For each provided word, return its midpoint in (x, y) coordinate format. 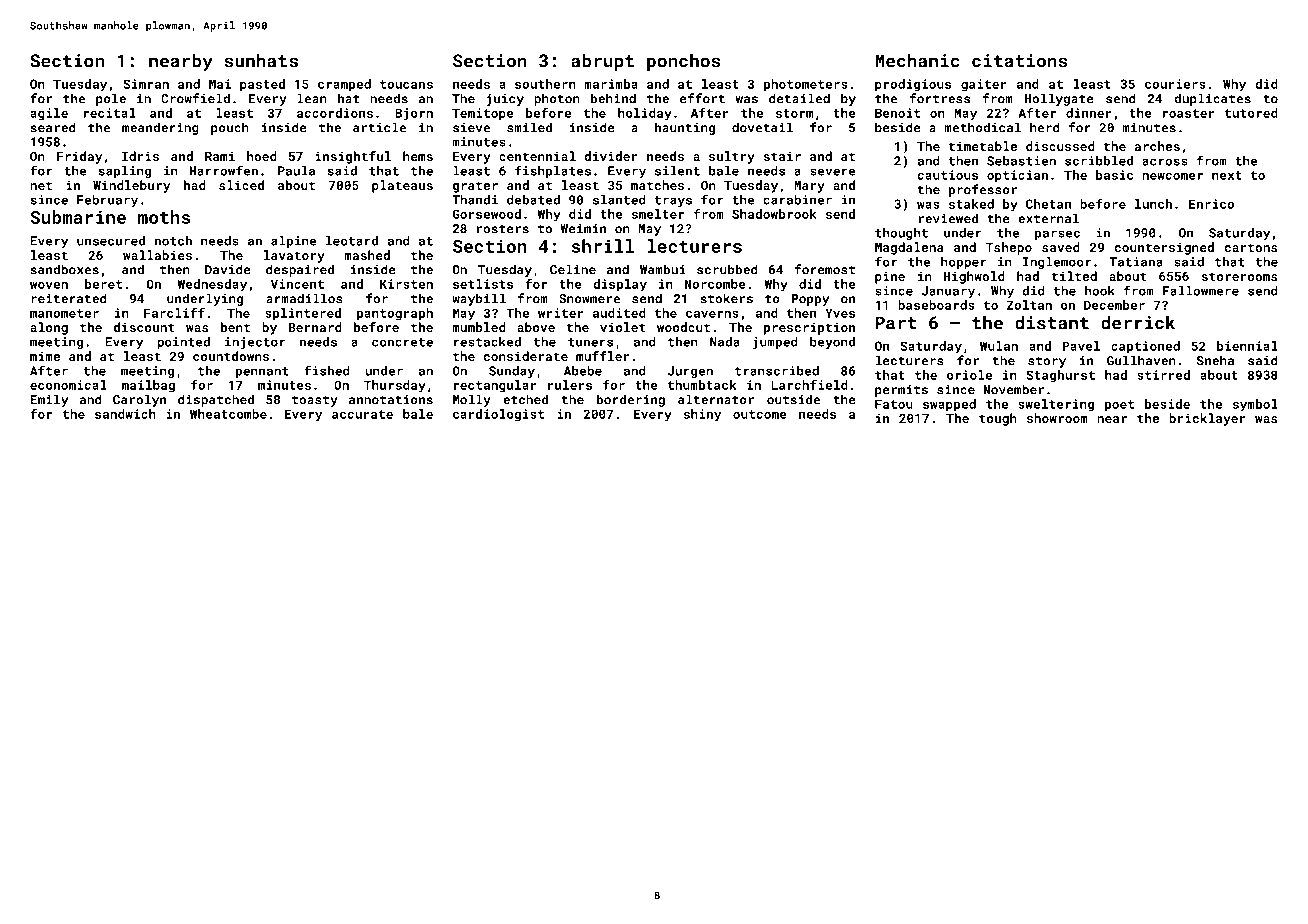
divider (611, 156)
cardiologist (498, 415)
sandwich (125, 414)
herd (1045, 127)
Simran (146, 84)
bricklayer (1207, 419)
